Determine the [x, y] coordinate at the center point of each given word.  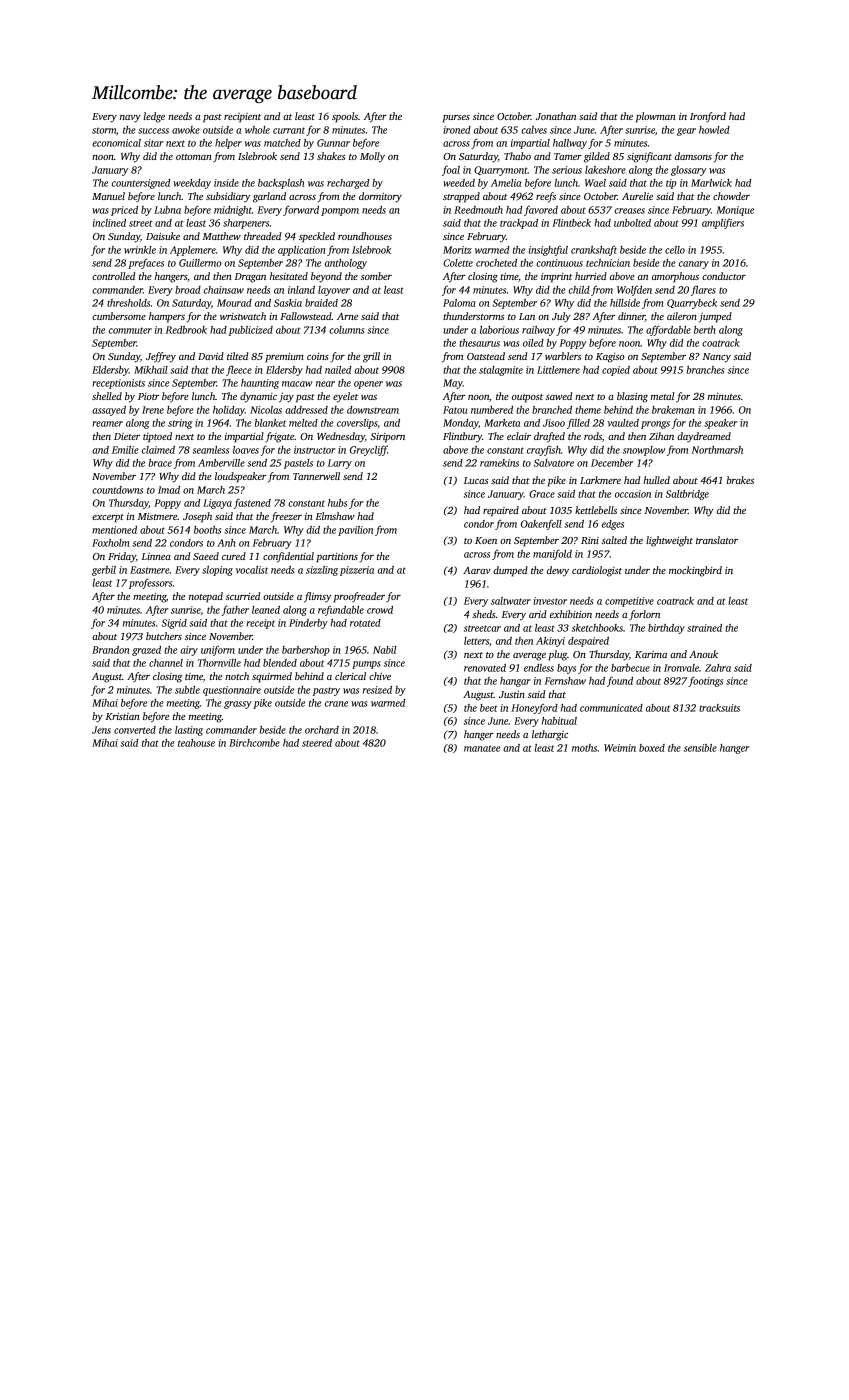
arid [538, 614]
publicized [251, 331]
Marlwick [711, 183]
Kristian [123, 716]
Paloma [459, 303]
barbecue [630, 668]
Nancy [717, 358]
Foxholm [111, 543]
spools [345, 117]
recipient [242, 118]
